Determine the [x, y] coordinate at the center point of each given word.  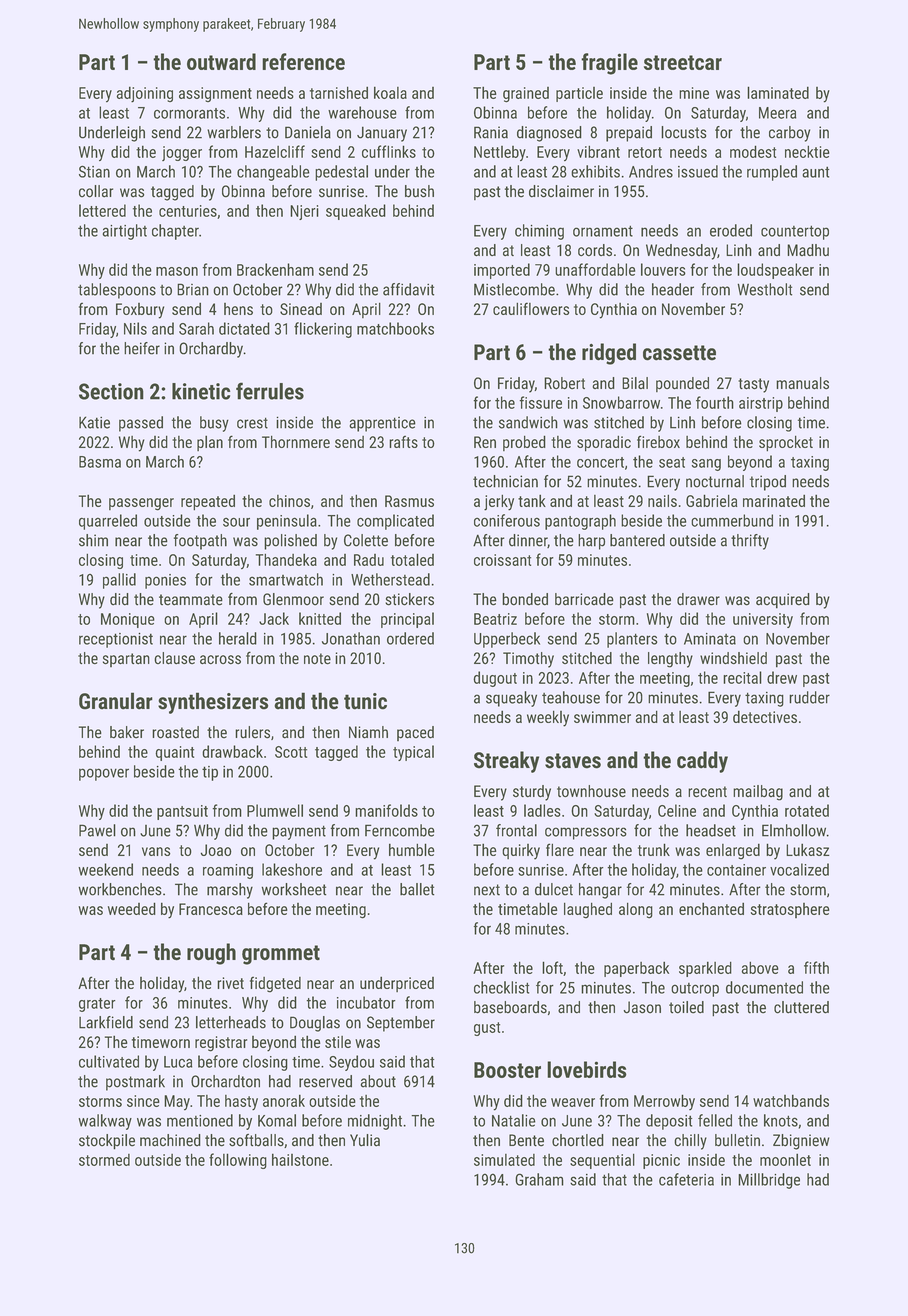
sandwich [528, 422]
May [177, 1103]
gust [487, 1029]
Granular [116, 701]
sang [706, 465]
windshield [733, 658]
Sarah [196, 328]
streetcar [683, 62]
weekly [548, 718]
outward [221, 61]
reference [303, 61]
